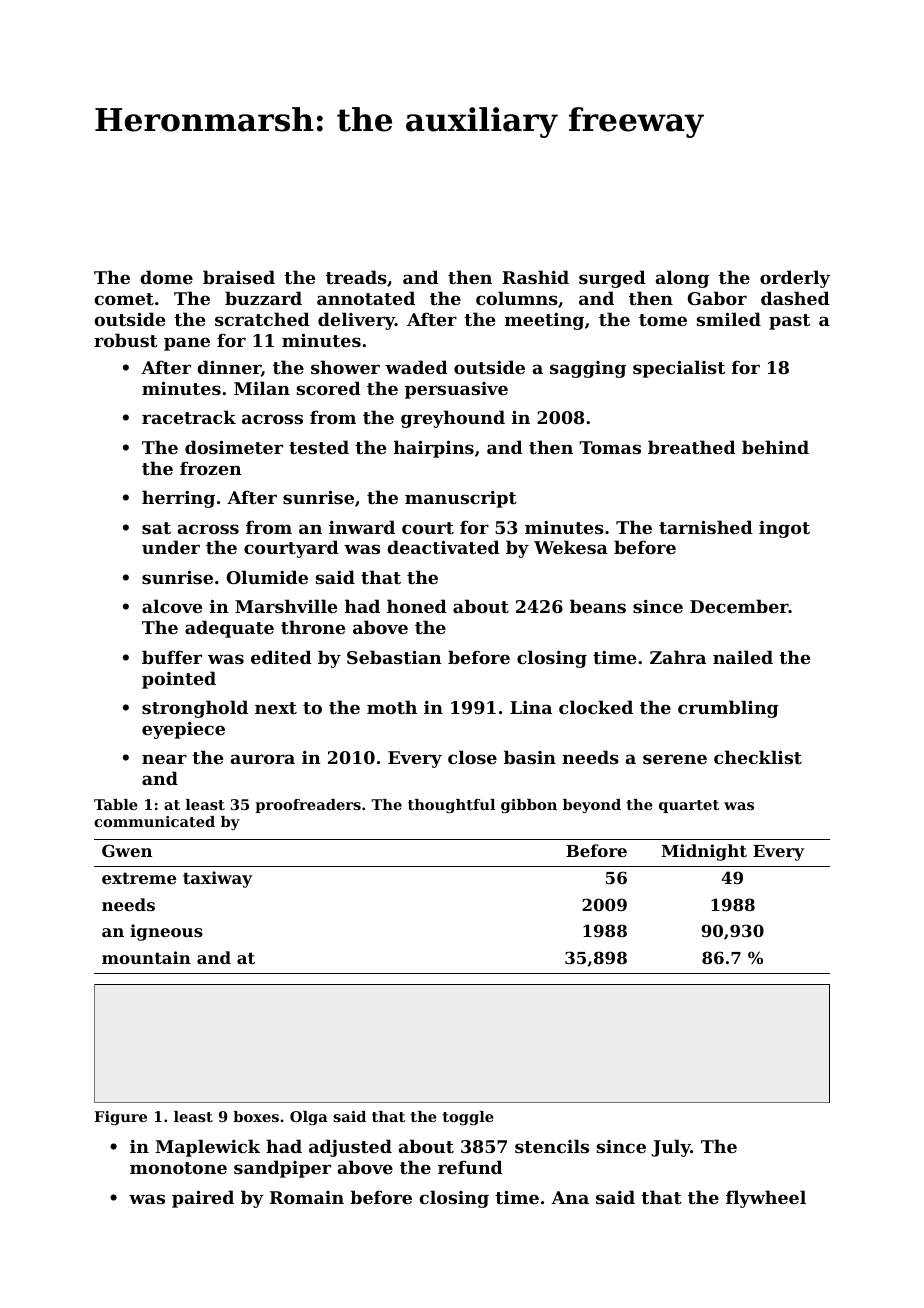 The width and height of the screenshot is (924, 1308). Describe the element at coordinates (282, 1169) in the screenshot. I see `sandpiper` at that location.
